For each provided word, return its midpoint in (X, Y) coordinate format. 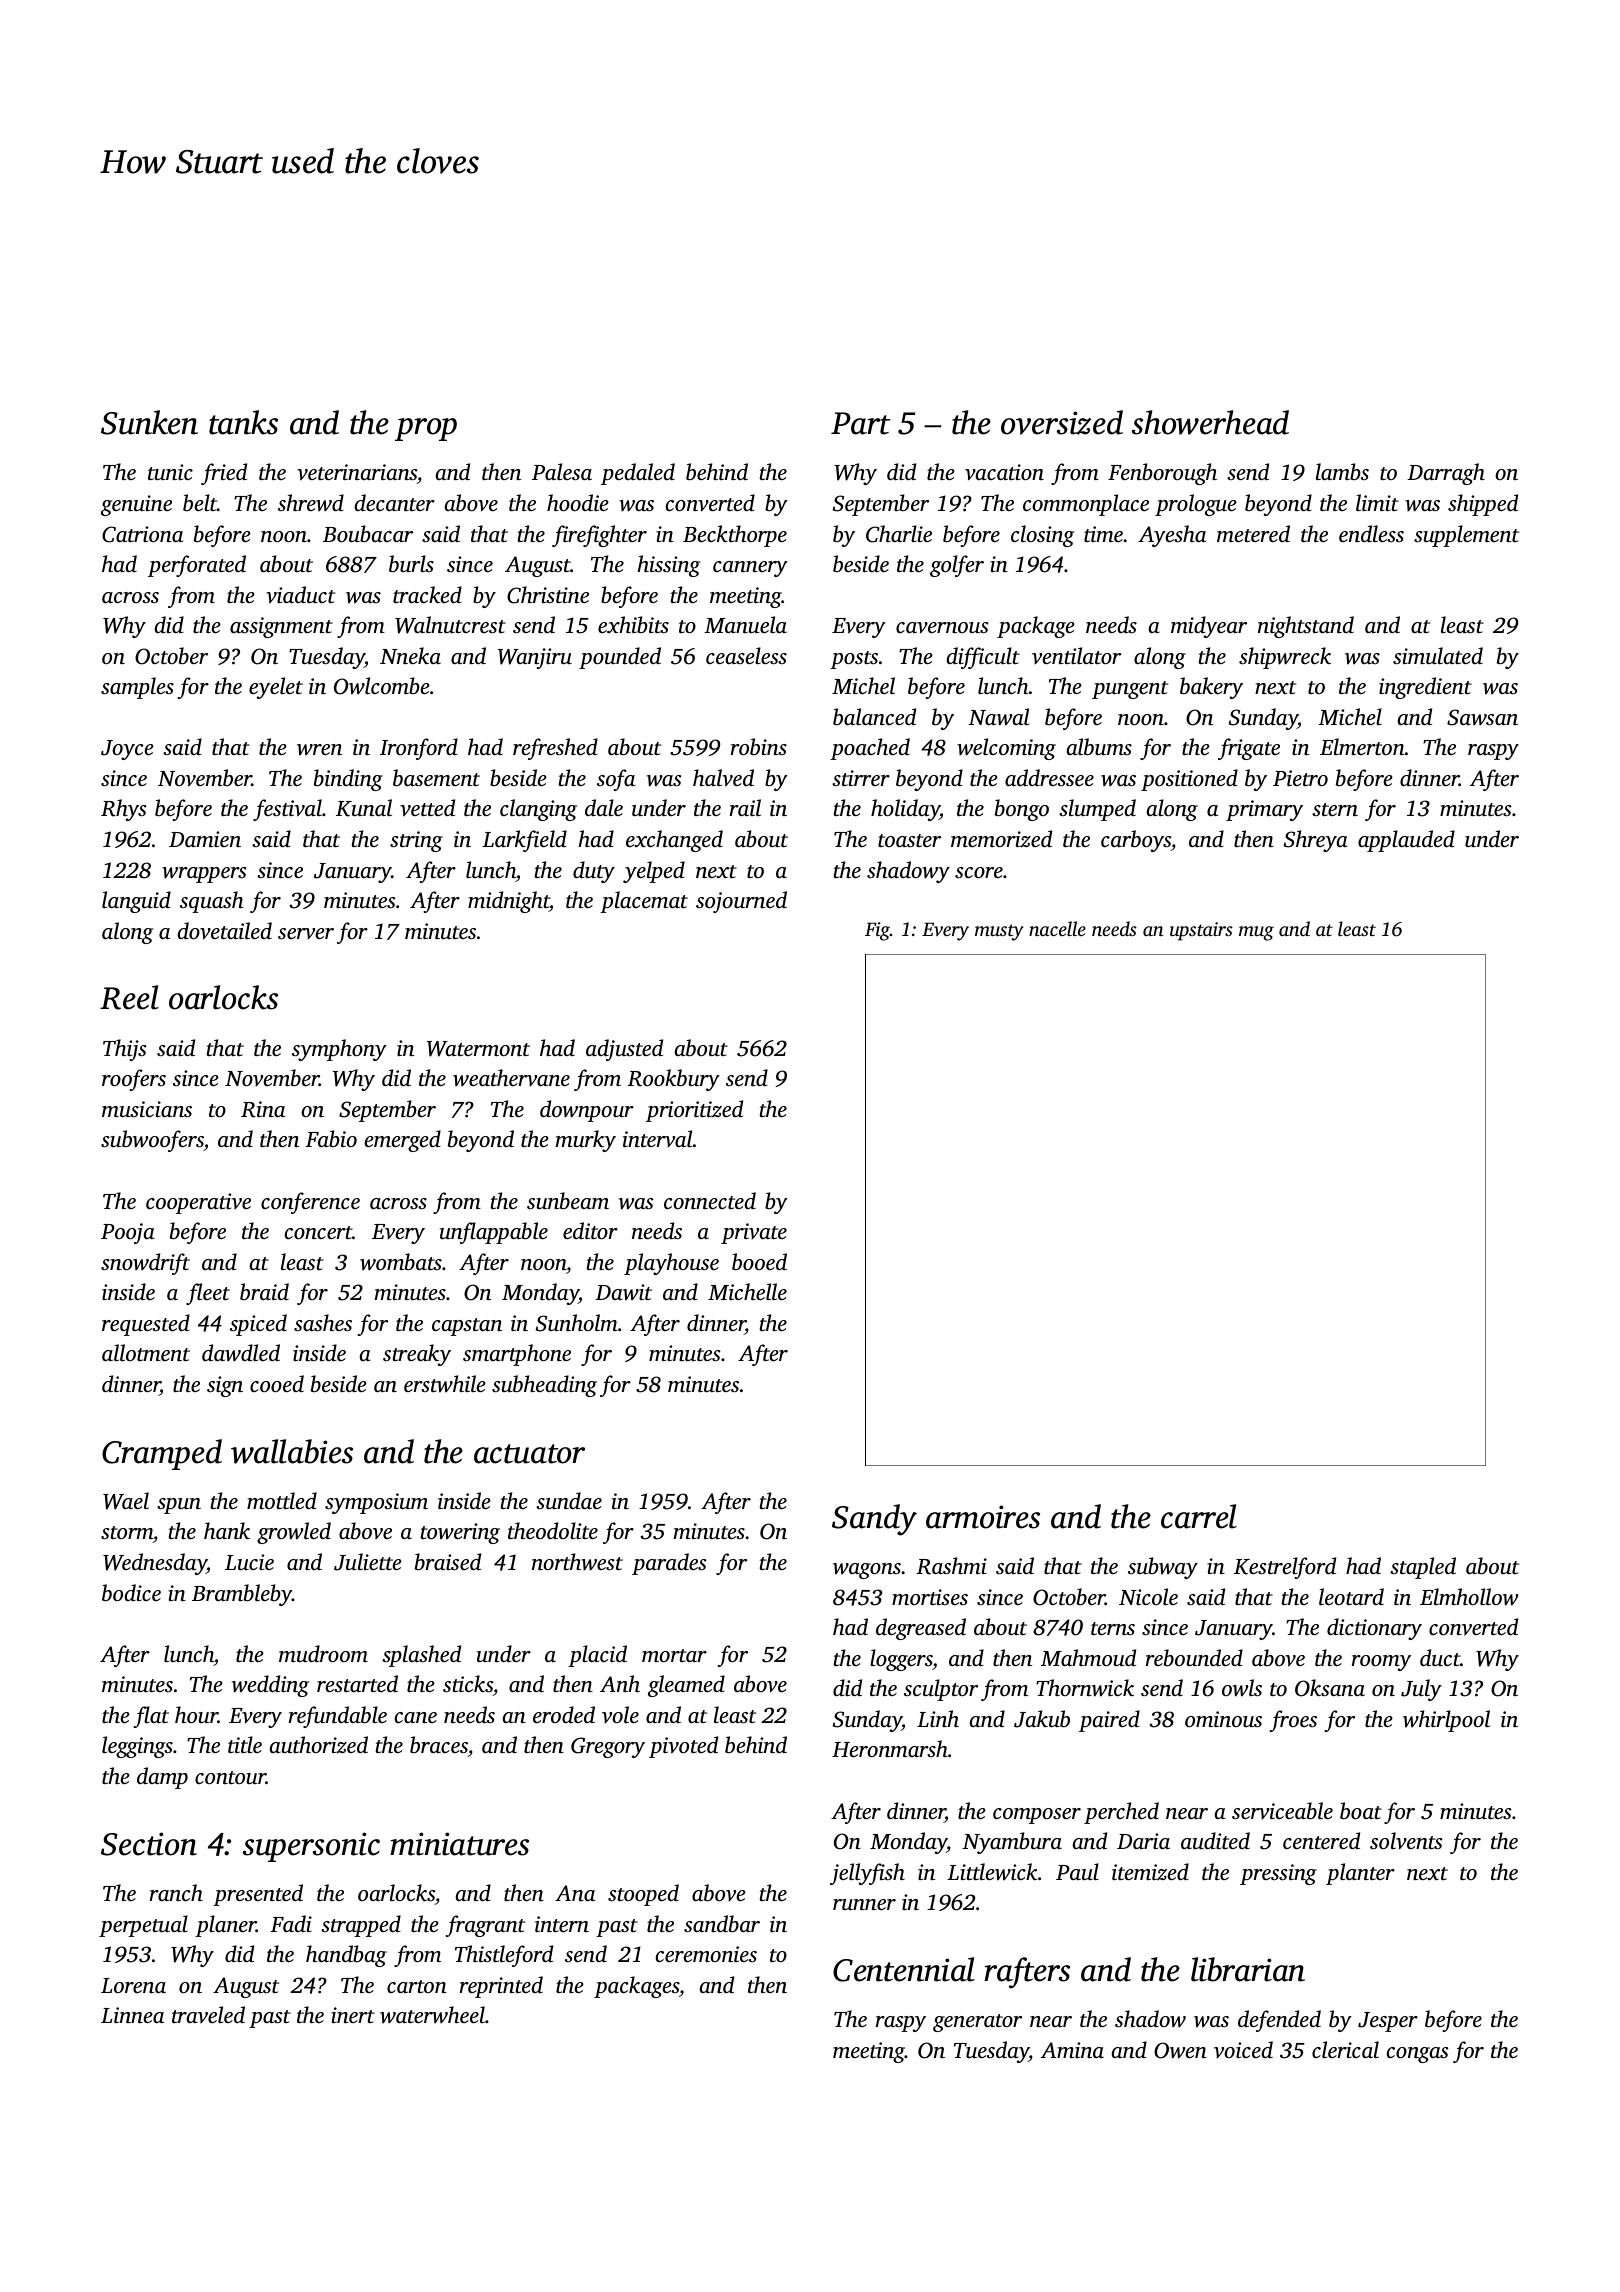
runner (864, 1904)
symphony (339, 1050)
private (754, 1233)
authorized (319, 1745)
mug (1256, 933)
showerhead (1210, 422)
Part (860, 423)
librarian (1248, 1969)
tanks (243, 422)
